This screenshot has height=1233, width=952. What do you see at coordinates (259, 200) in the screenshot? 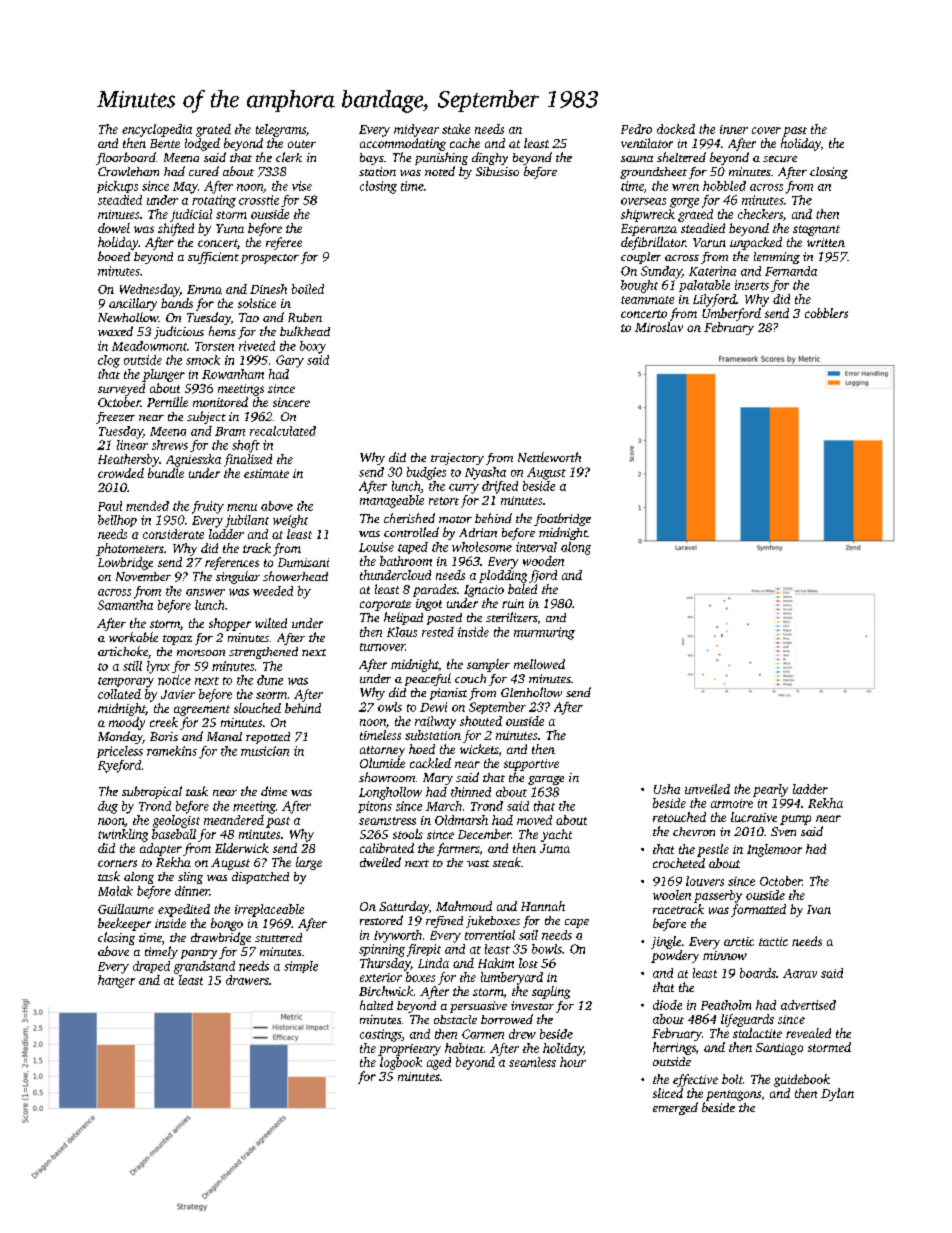
I see `crosstie` at bounding box center [259, 200].
